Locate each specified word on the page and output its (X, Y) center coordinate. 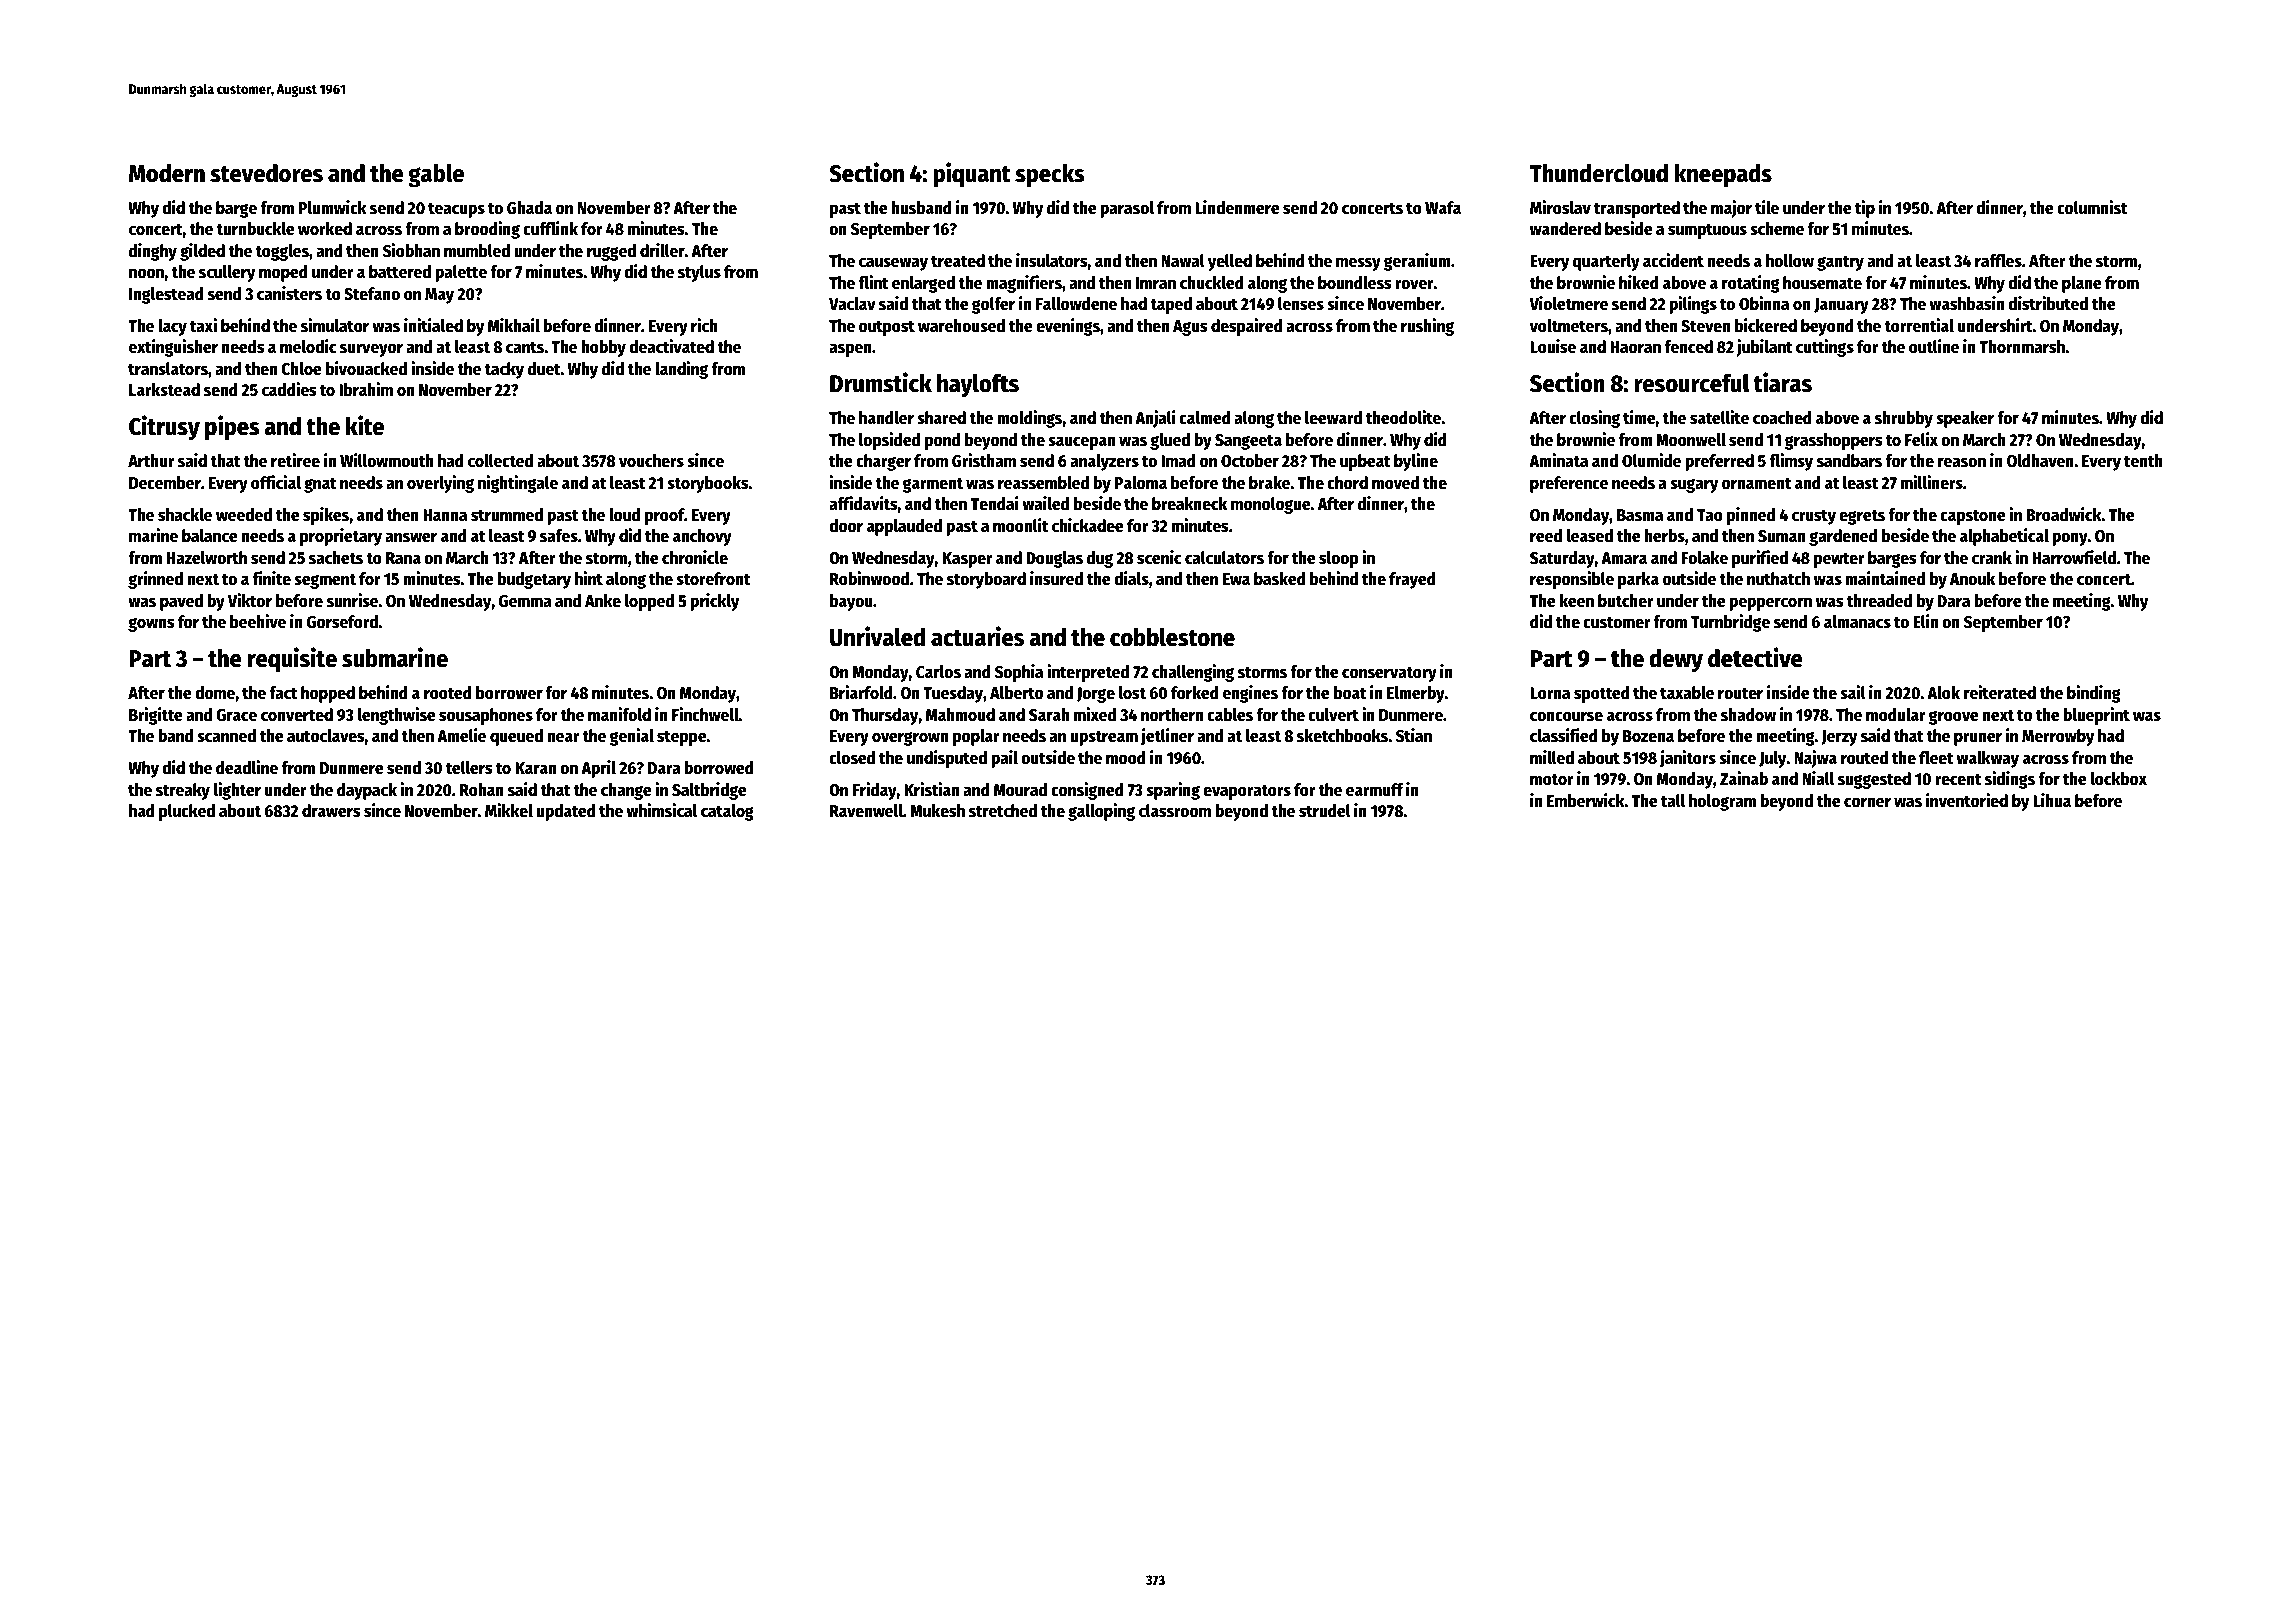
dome (215, 693)
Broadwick (2064, 514)
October (1250, 461)
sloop (1339, 559)
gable (436, 176)
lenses (1301, 304)
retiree (295, 460)
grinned (155, 580)
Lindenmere (1237, 207)
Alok (1943, 693)
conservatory (1389, 674)
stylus (699, 273)
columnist (2092, 207)
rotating (1750, 284)
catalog (727, 812)
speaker (1965, 419)
